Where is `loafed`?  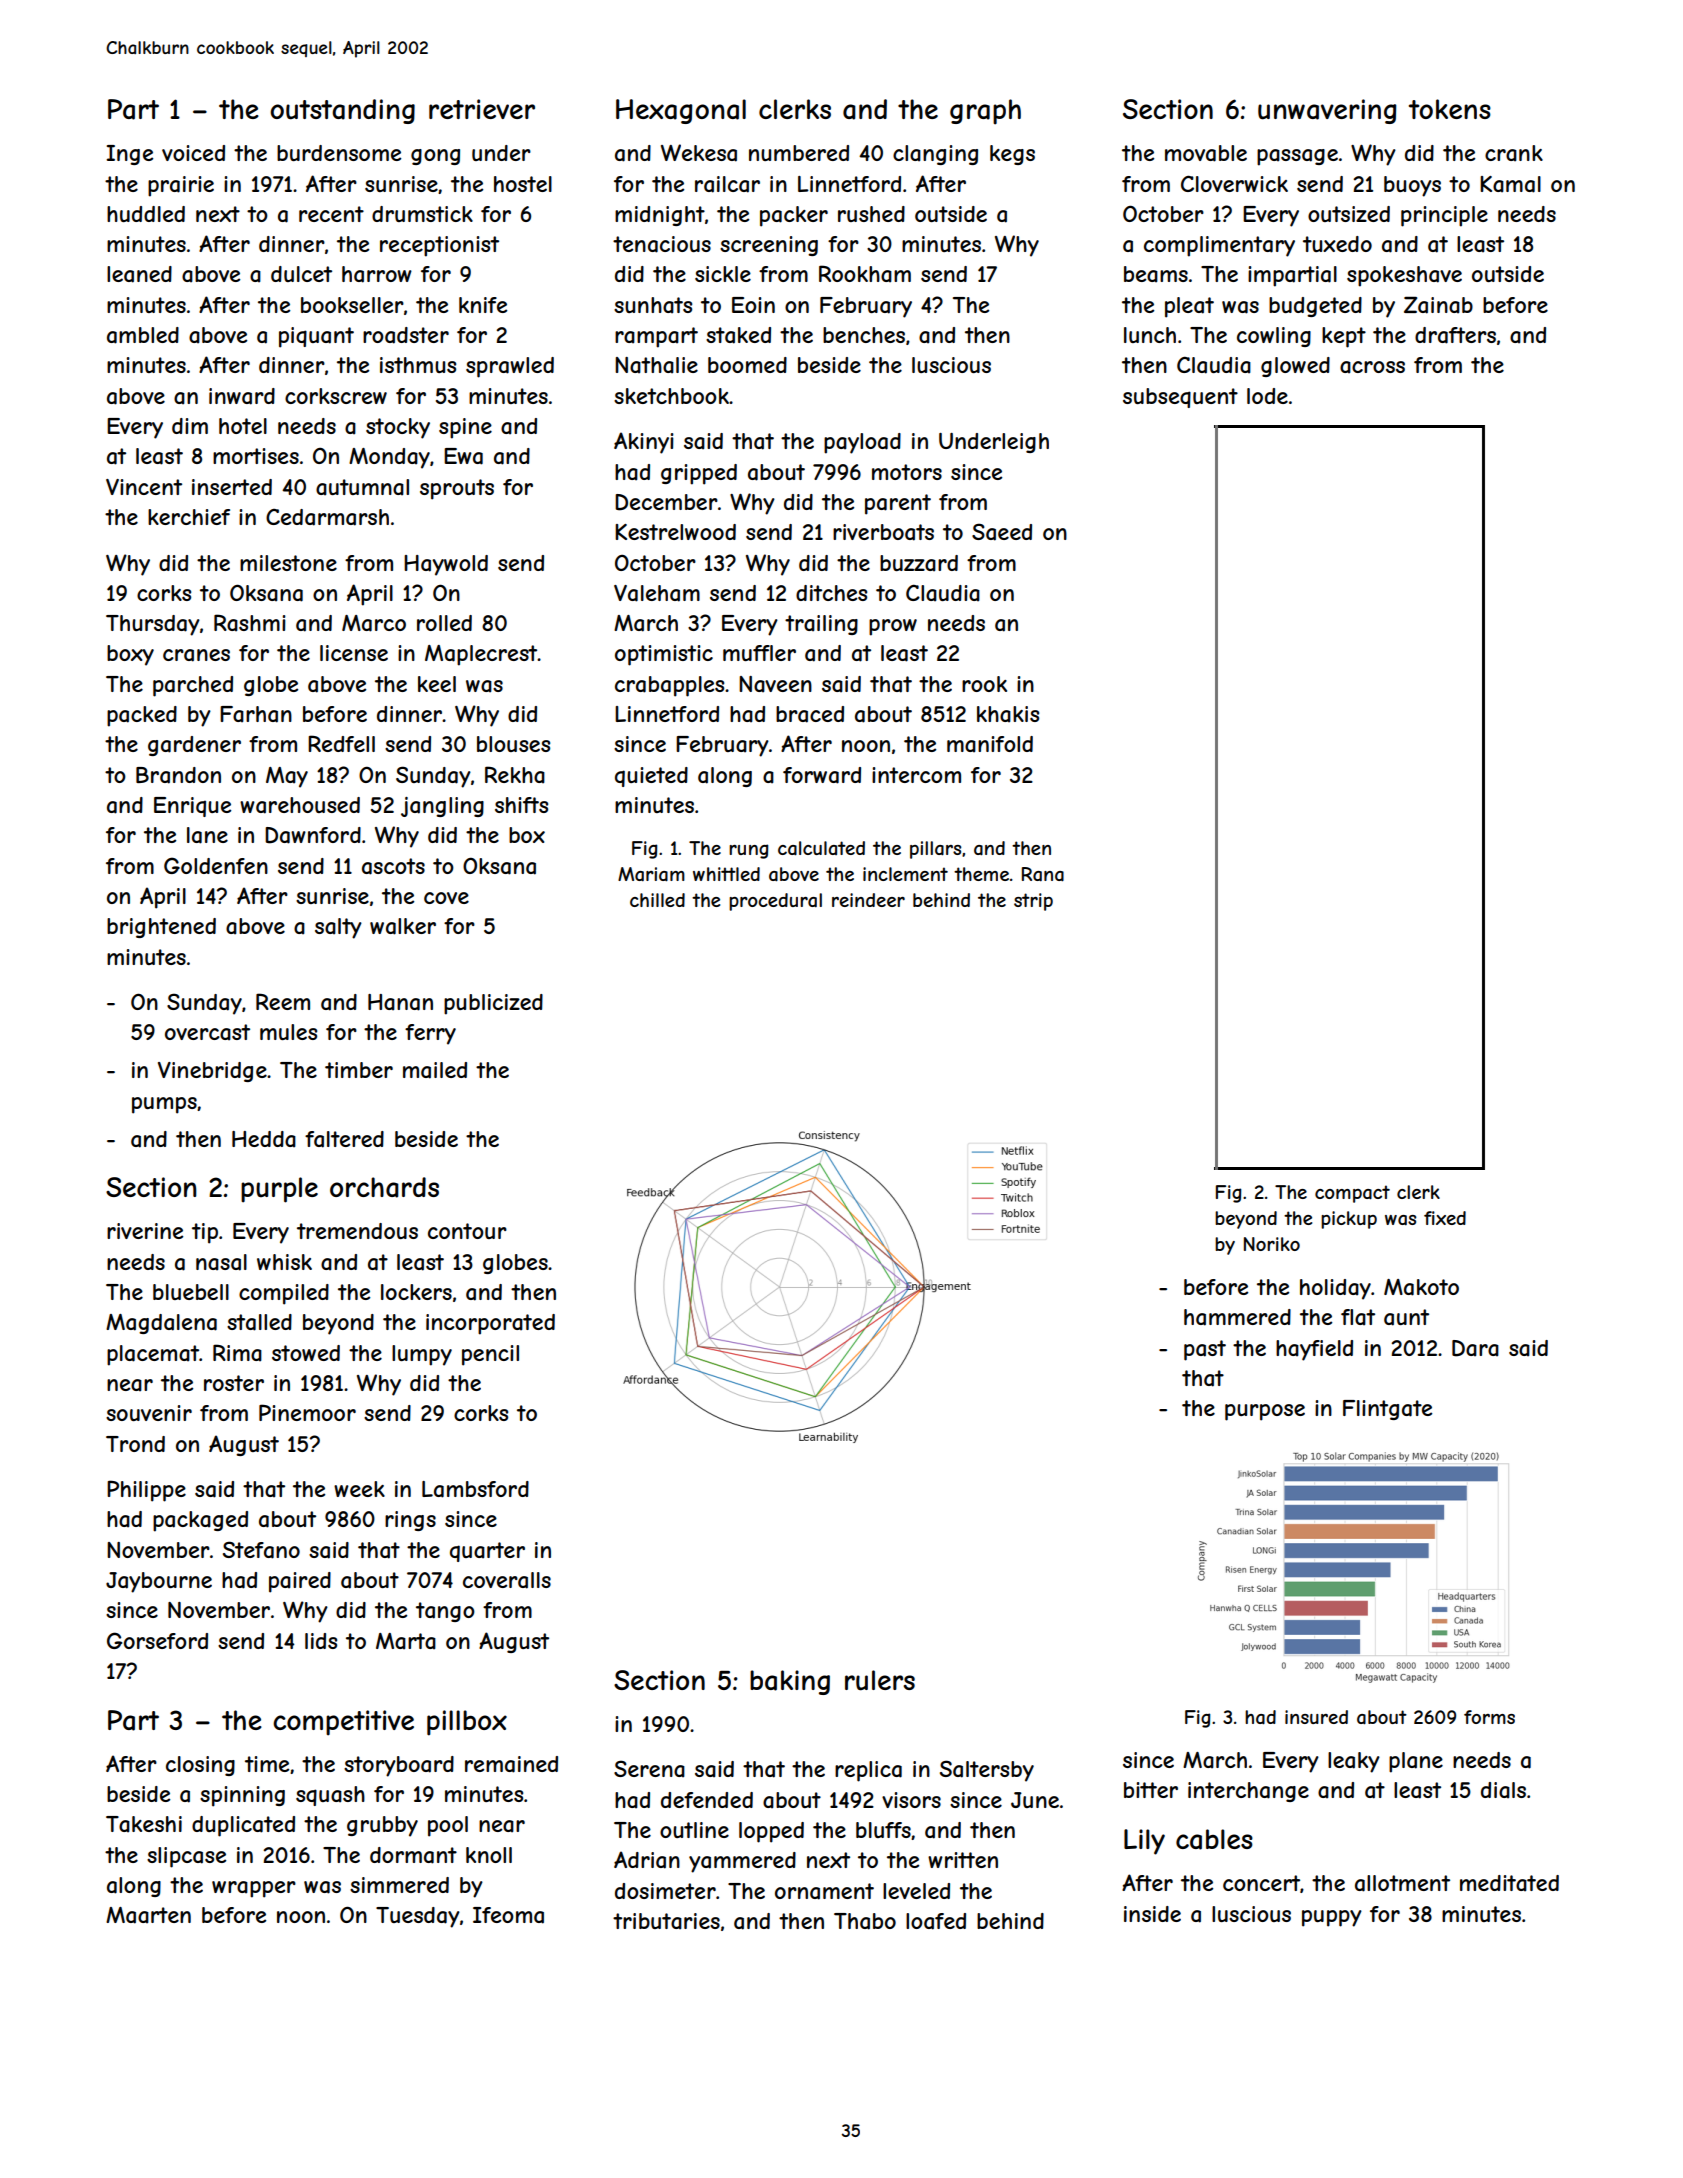
loafed is located at coordinates (936, 1921).
